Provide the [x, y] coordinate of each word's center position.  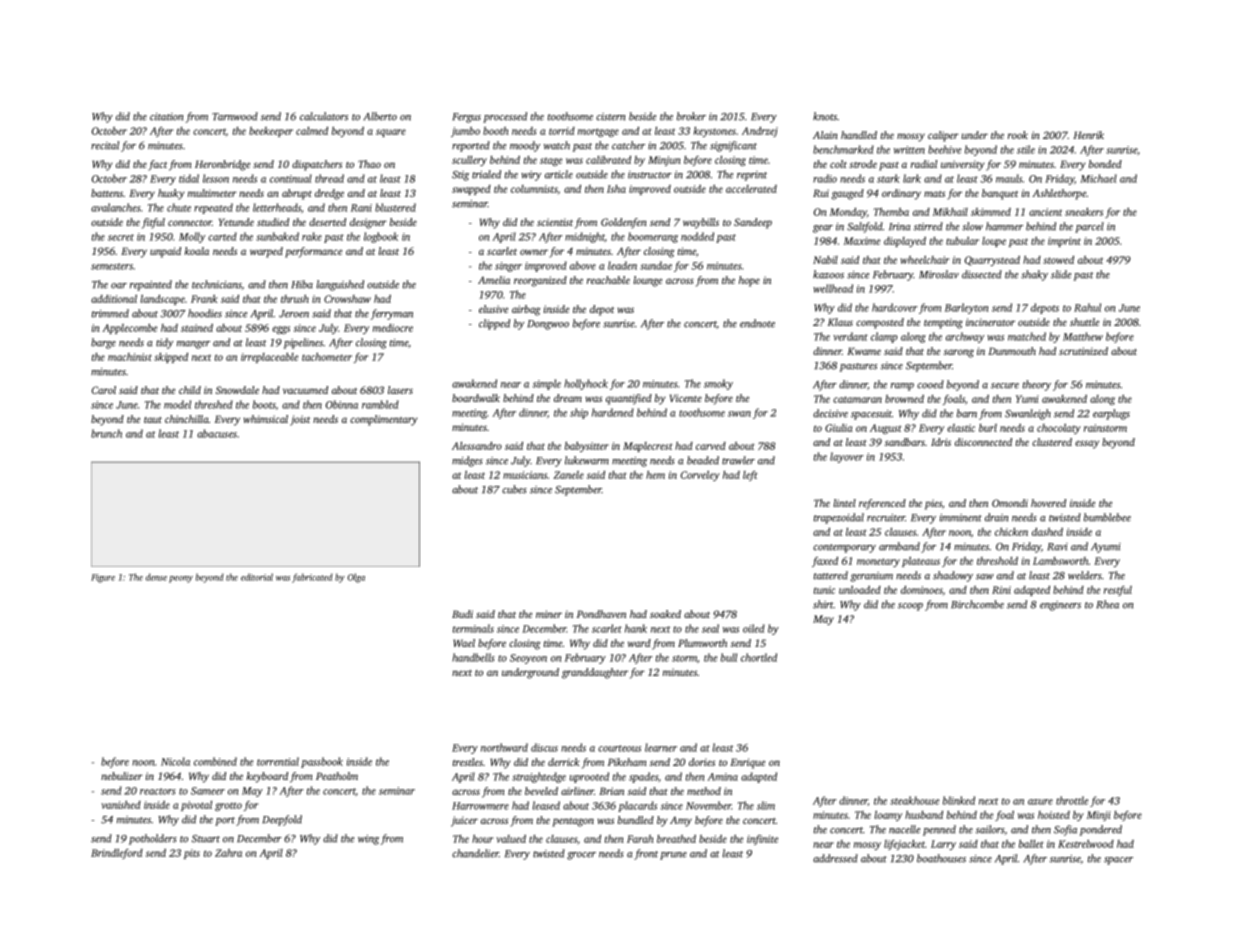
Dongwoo [548, 325]
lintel [845, 503]
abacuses [217, 433]
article [559, 174]
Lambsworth [1060, 561]
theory [1037, 385]
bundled [636, 820]
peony [181, 579]
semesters [112, 266]
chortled [759, 657]
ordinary [901, 194]
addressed [835, 858]
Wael [464, 643]
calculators [324, 116]
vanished [121, 805]
